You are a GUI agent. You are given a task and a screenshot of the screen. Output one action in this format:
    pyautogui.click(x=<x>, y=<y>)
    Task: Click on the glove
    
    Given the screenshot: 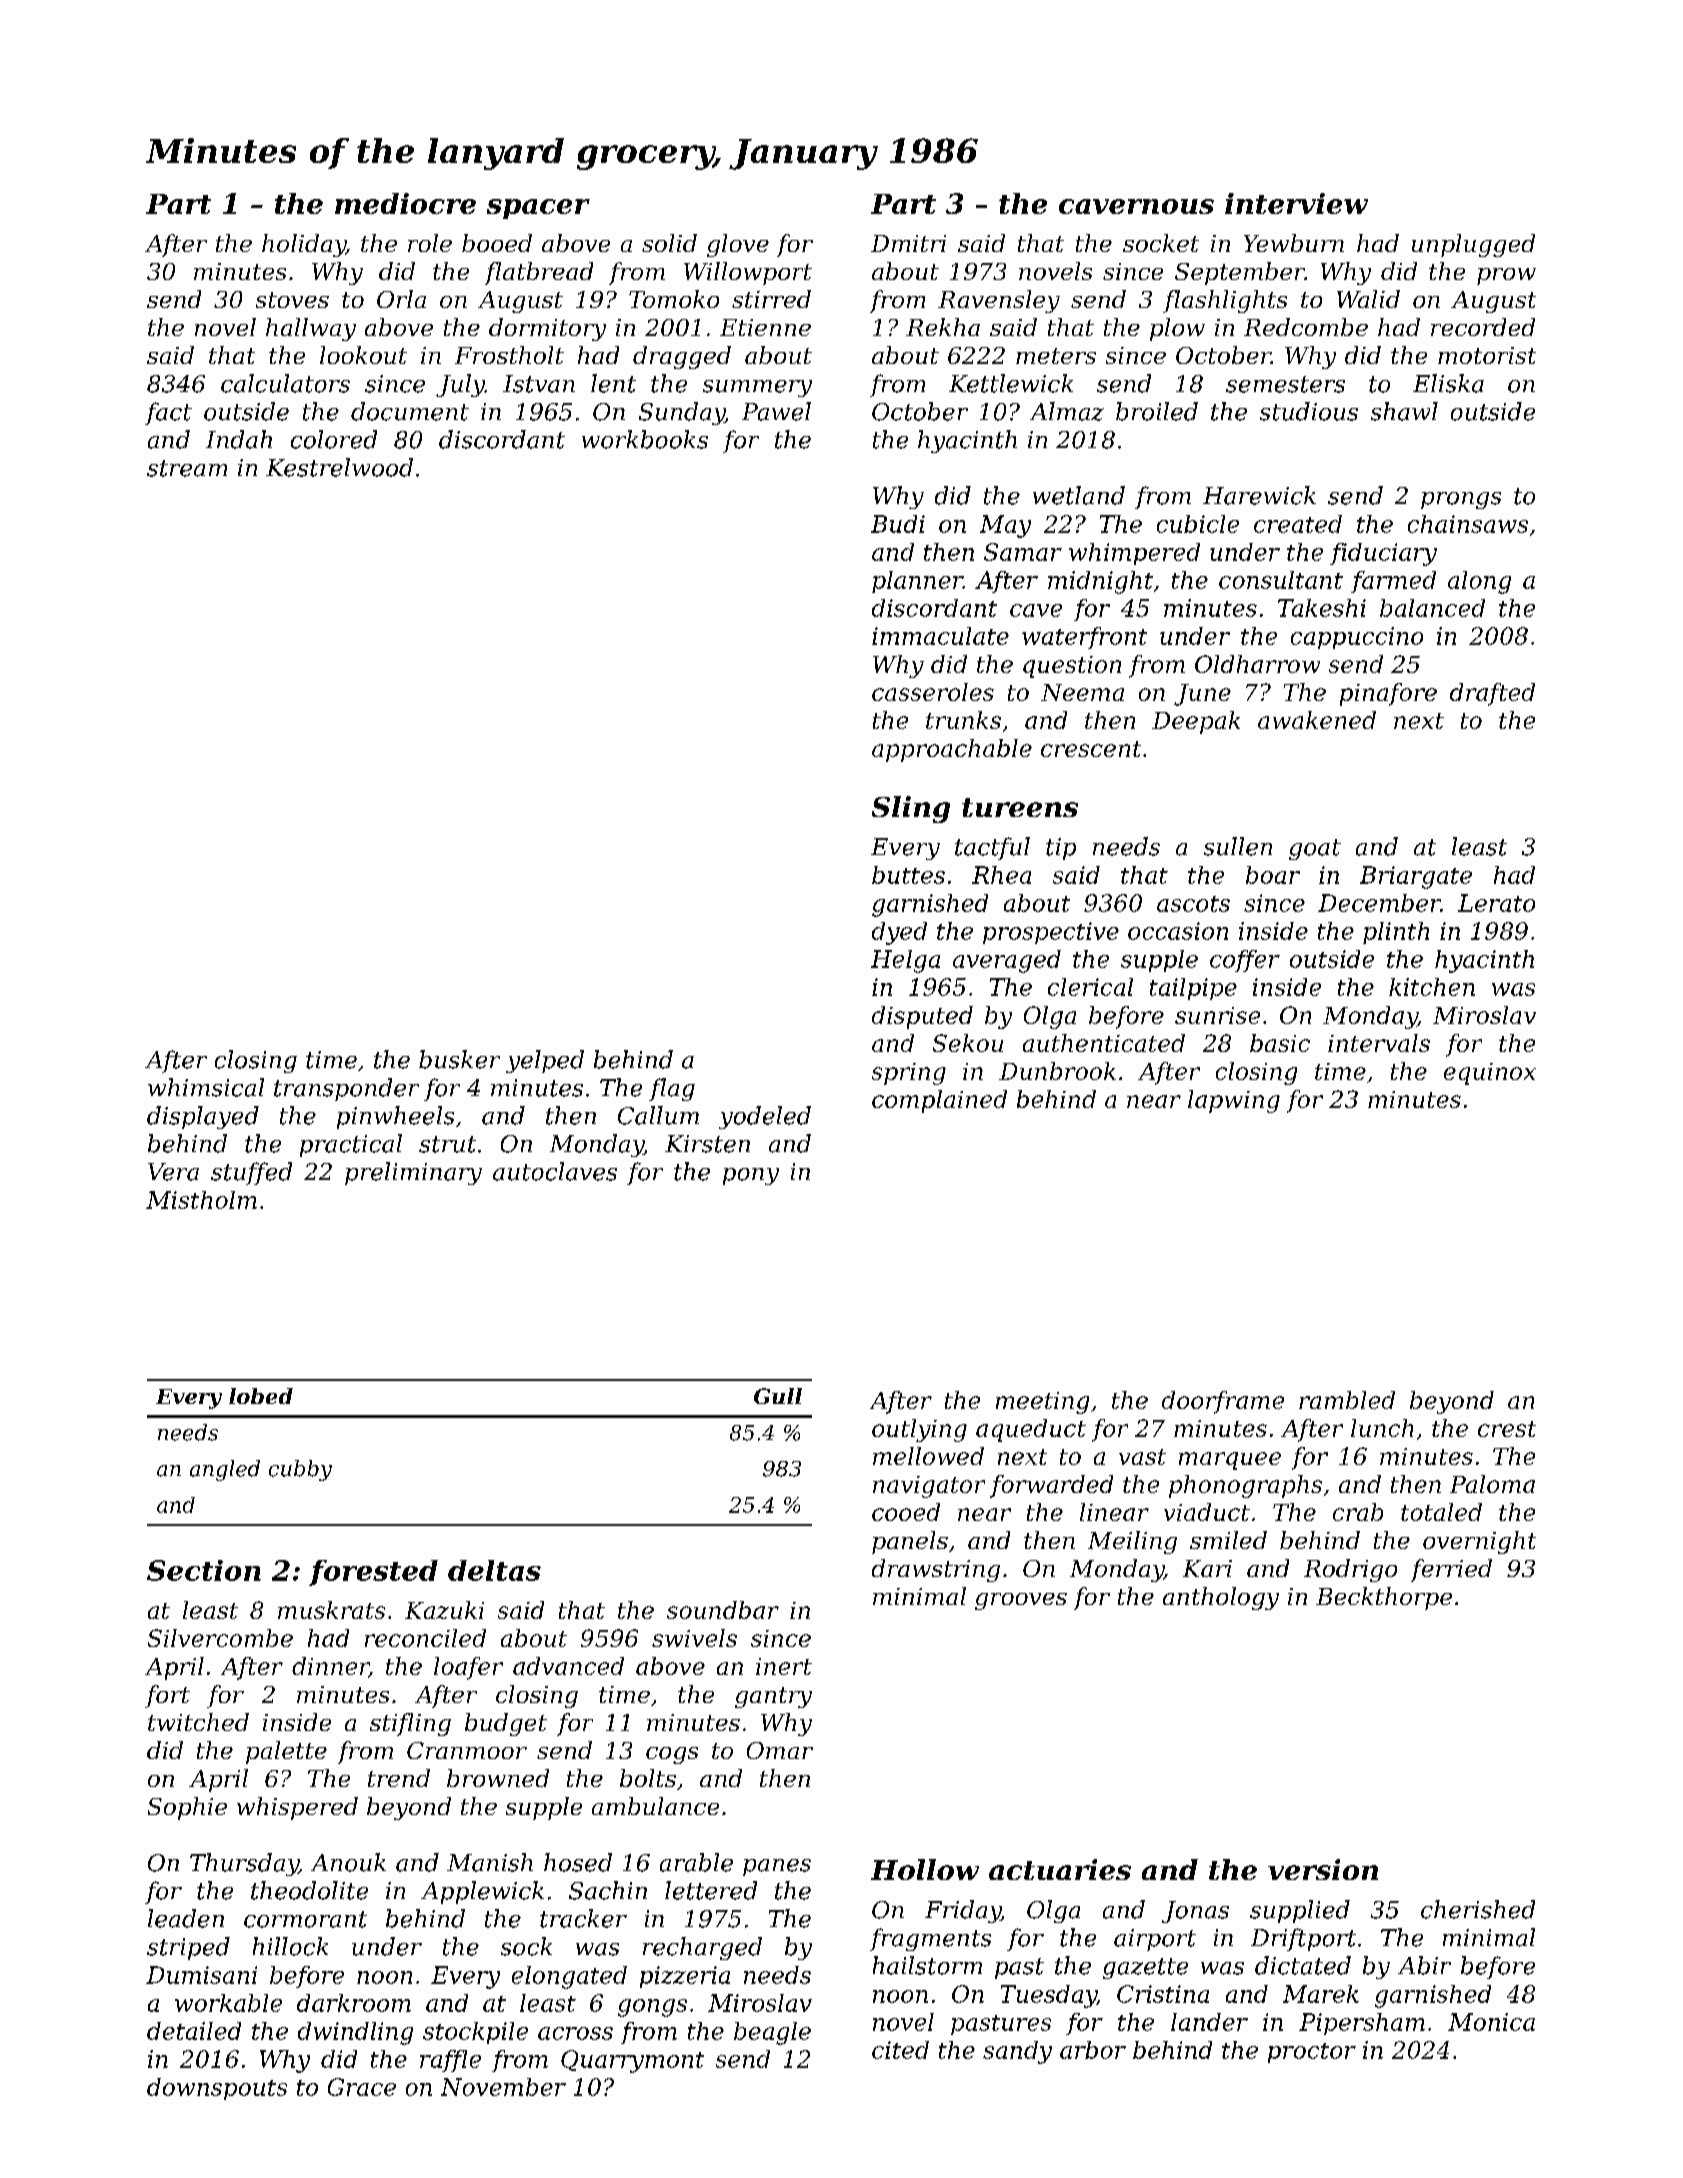 What is the action you would take?
    pyautogui.click(x=738, y=245)
